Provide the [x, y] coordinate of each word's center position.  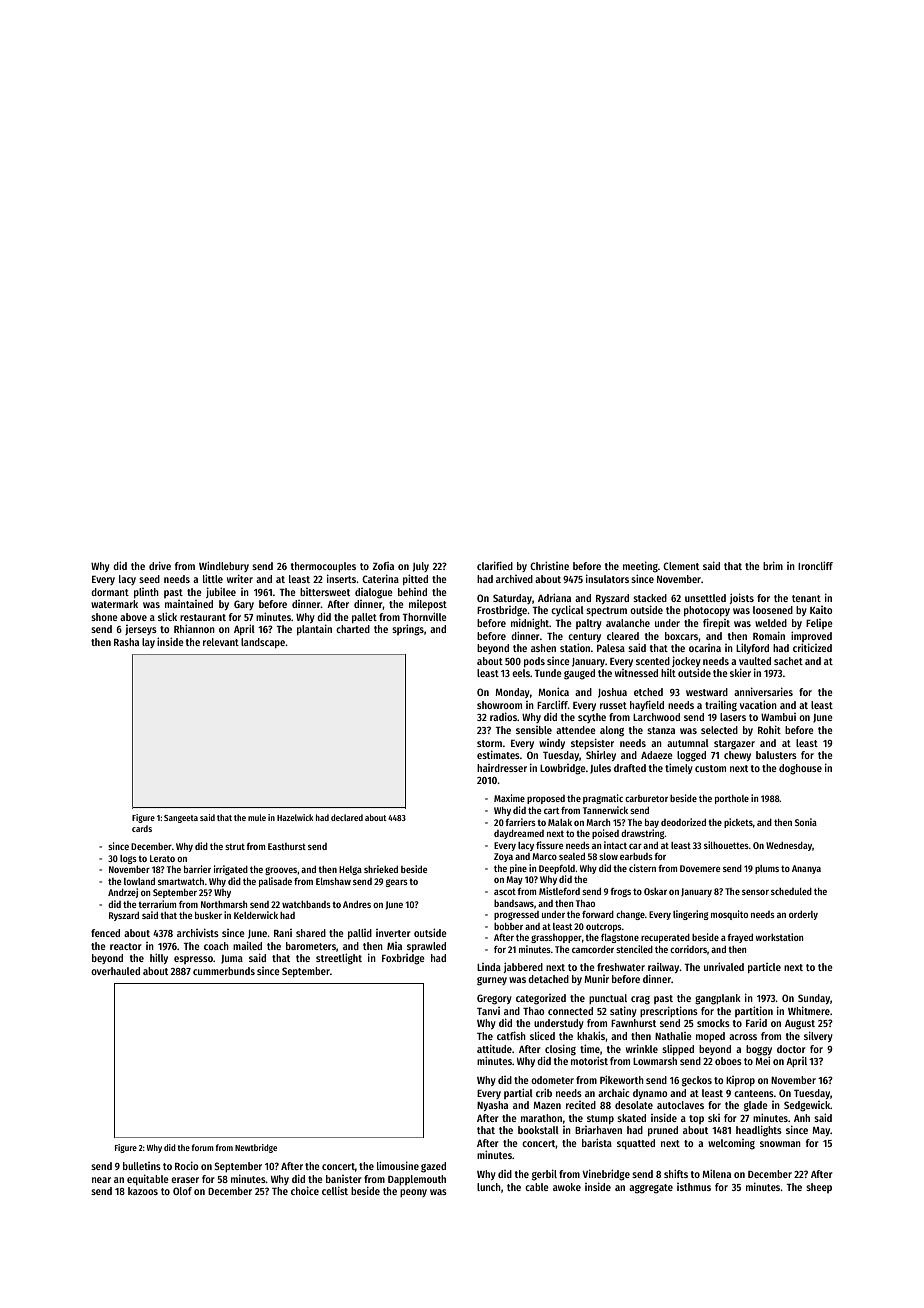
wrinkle [642, 1048]
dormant [110, 592]
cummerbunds [224, 971]
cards [142, 828]
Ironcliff [815, 565]
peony [413, 1193]
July [421, 567]
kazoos [143, 1191]
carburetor [646, 798]
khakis [591, 1035]
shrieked [381, 869]
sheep [819, 1188]
